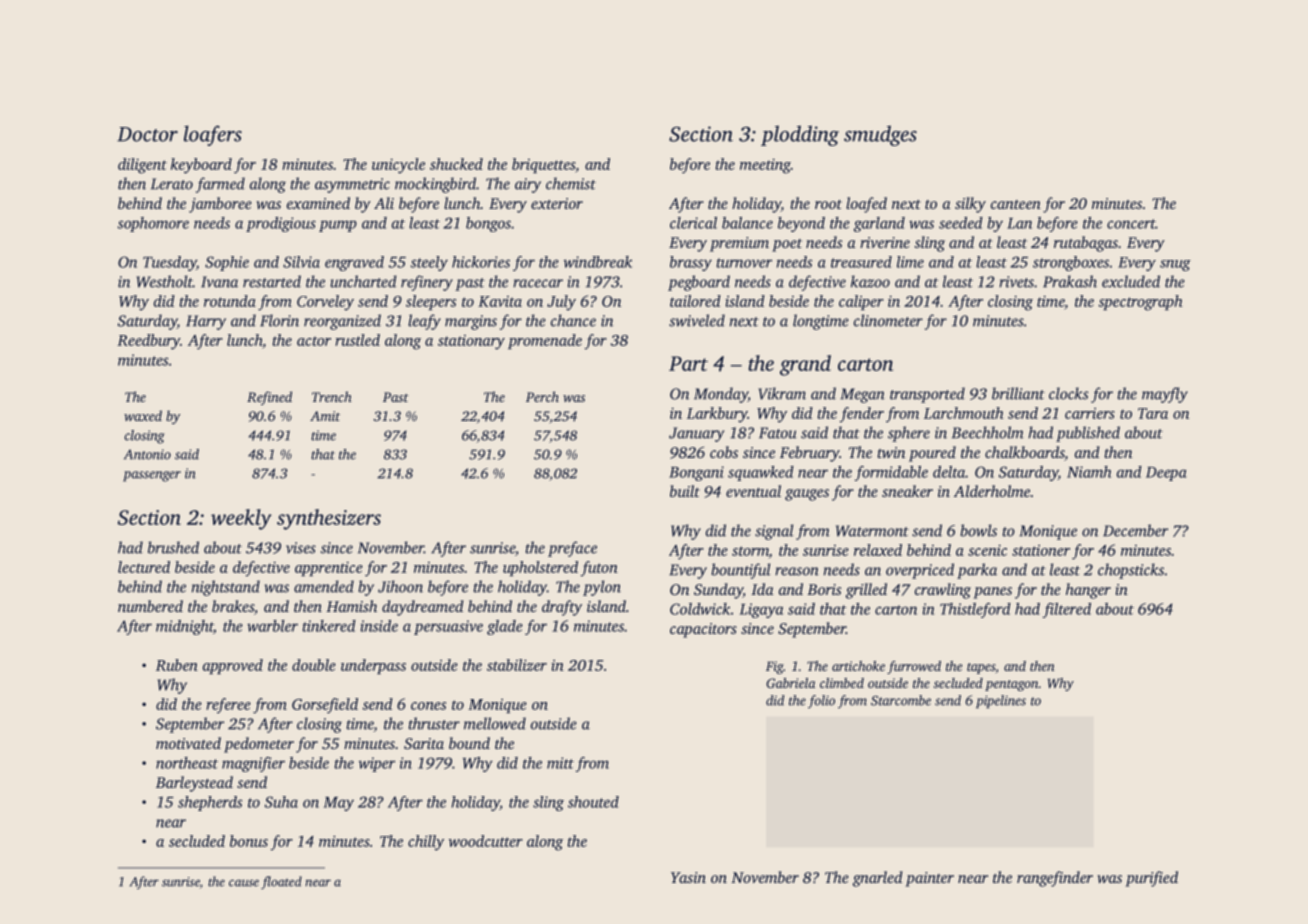 Image resolution: width=1308 pixels, height=924 pixels. What do you see at coordinates (1068, 393) in the image?
I see `clocks` at bounding box center [1068, 393].
